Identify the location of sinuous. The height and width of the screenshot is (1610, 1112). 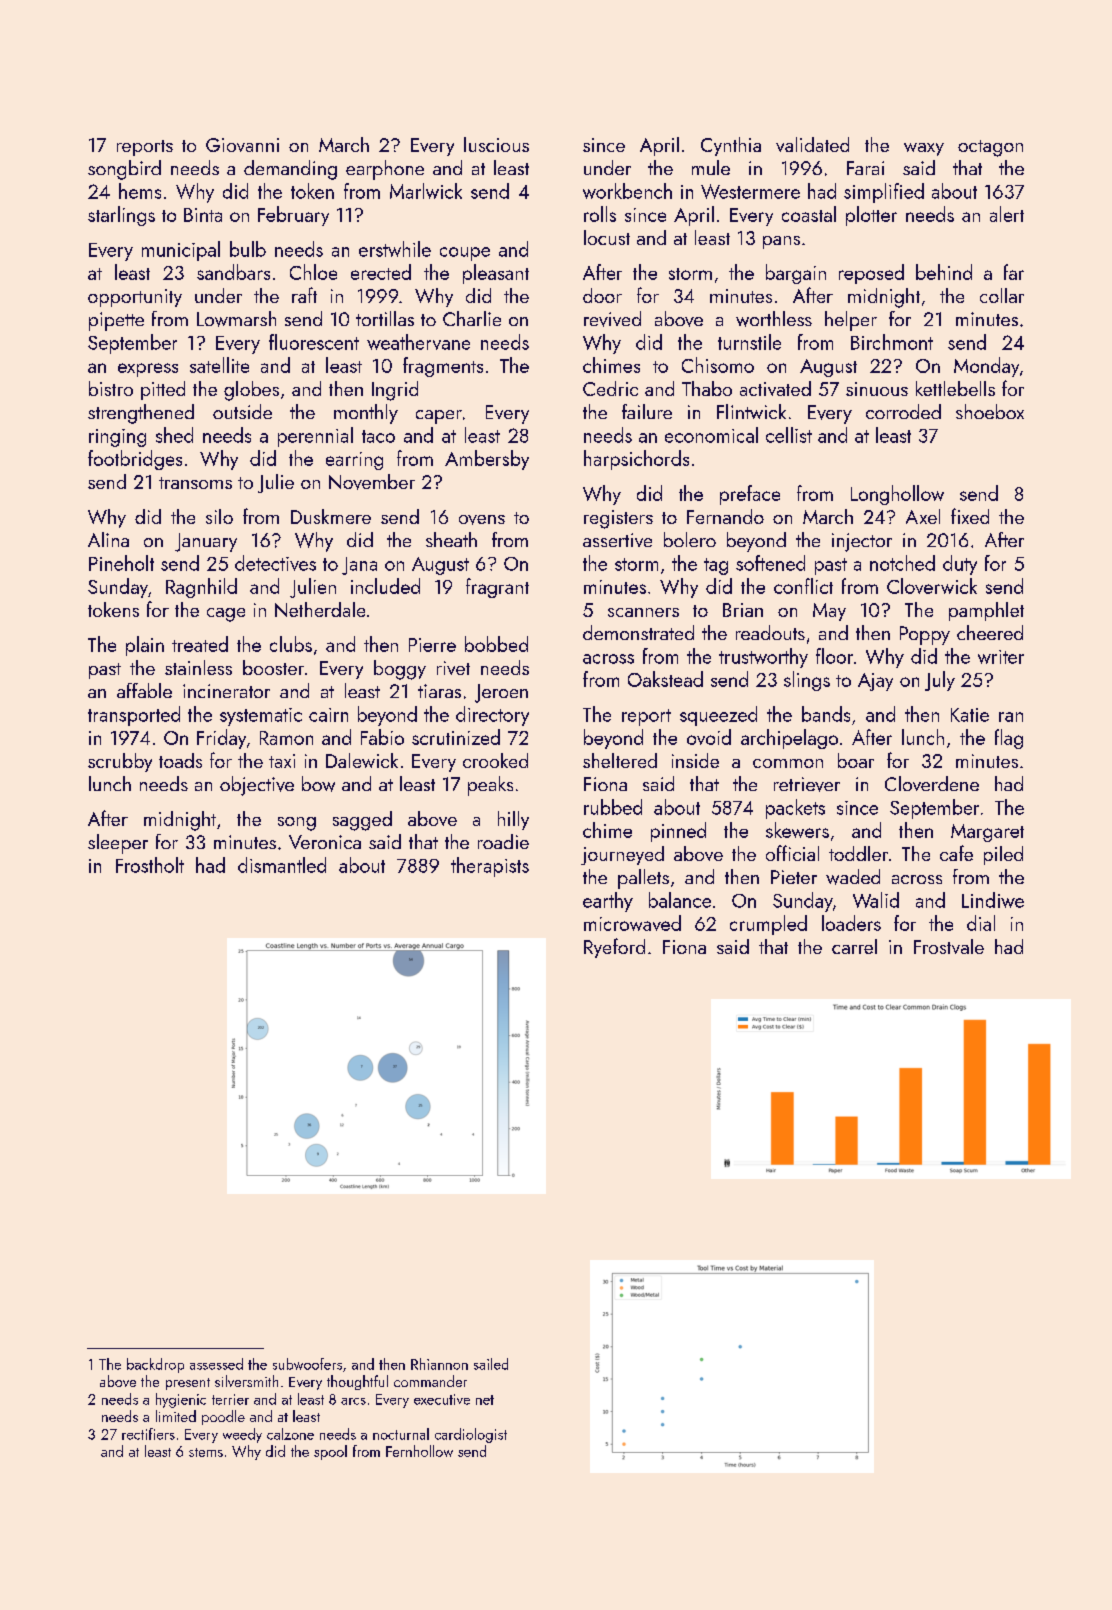
(877, 389).
